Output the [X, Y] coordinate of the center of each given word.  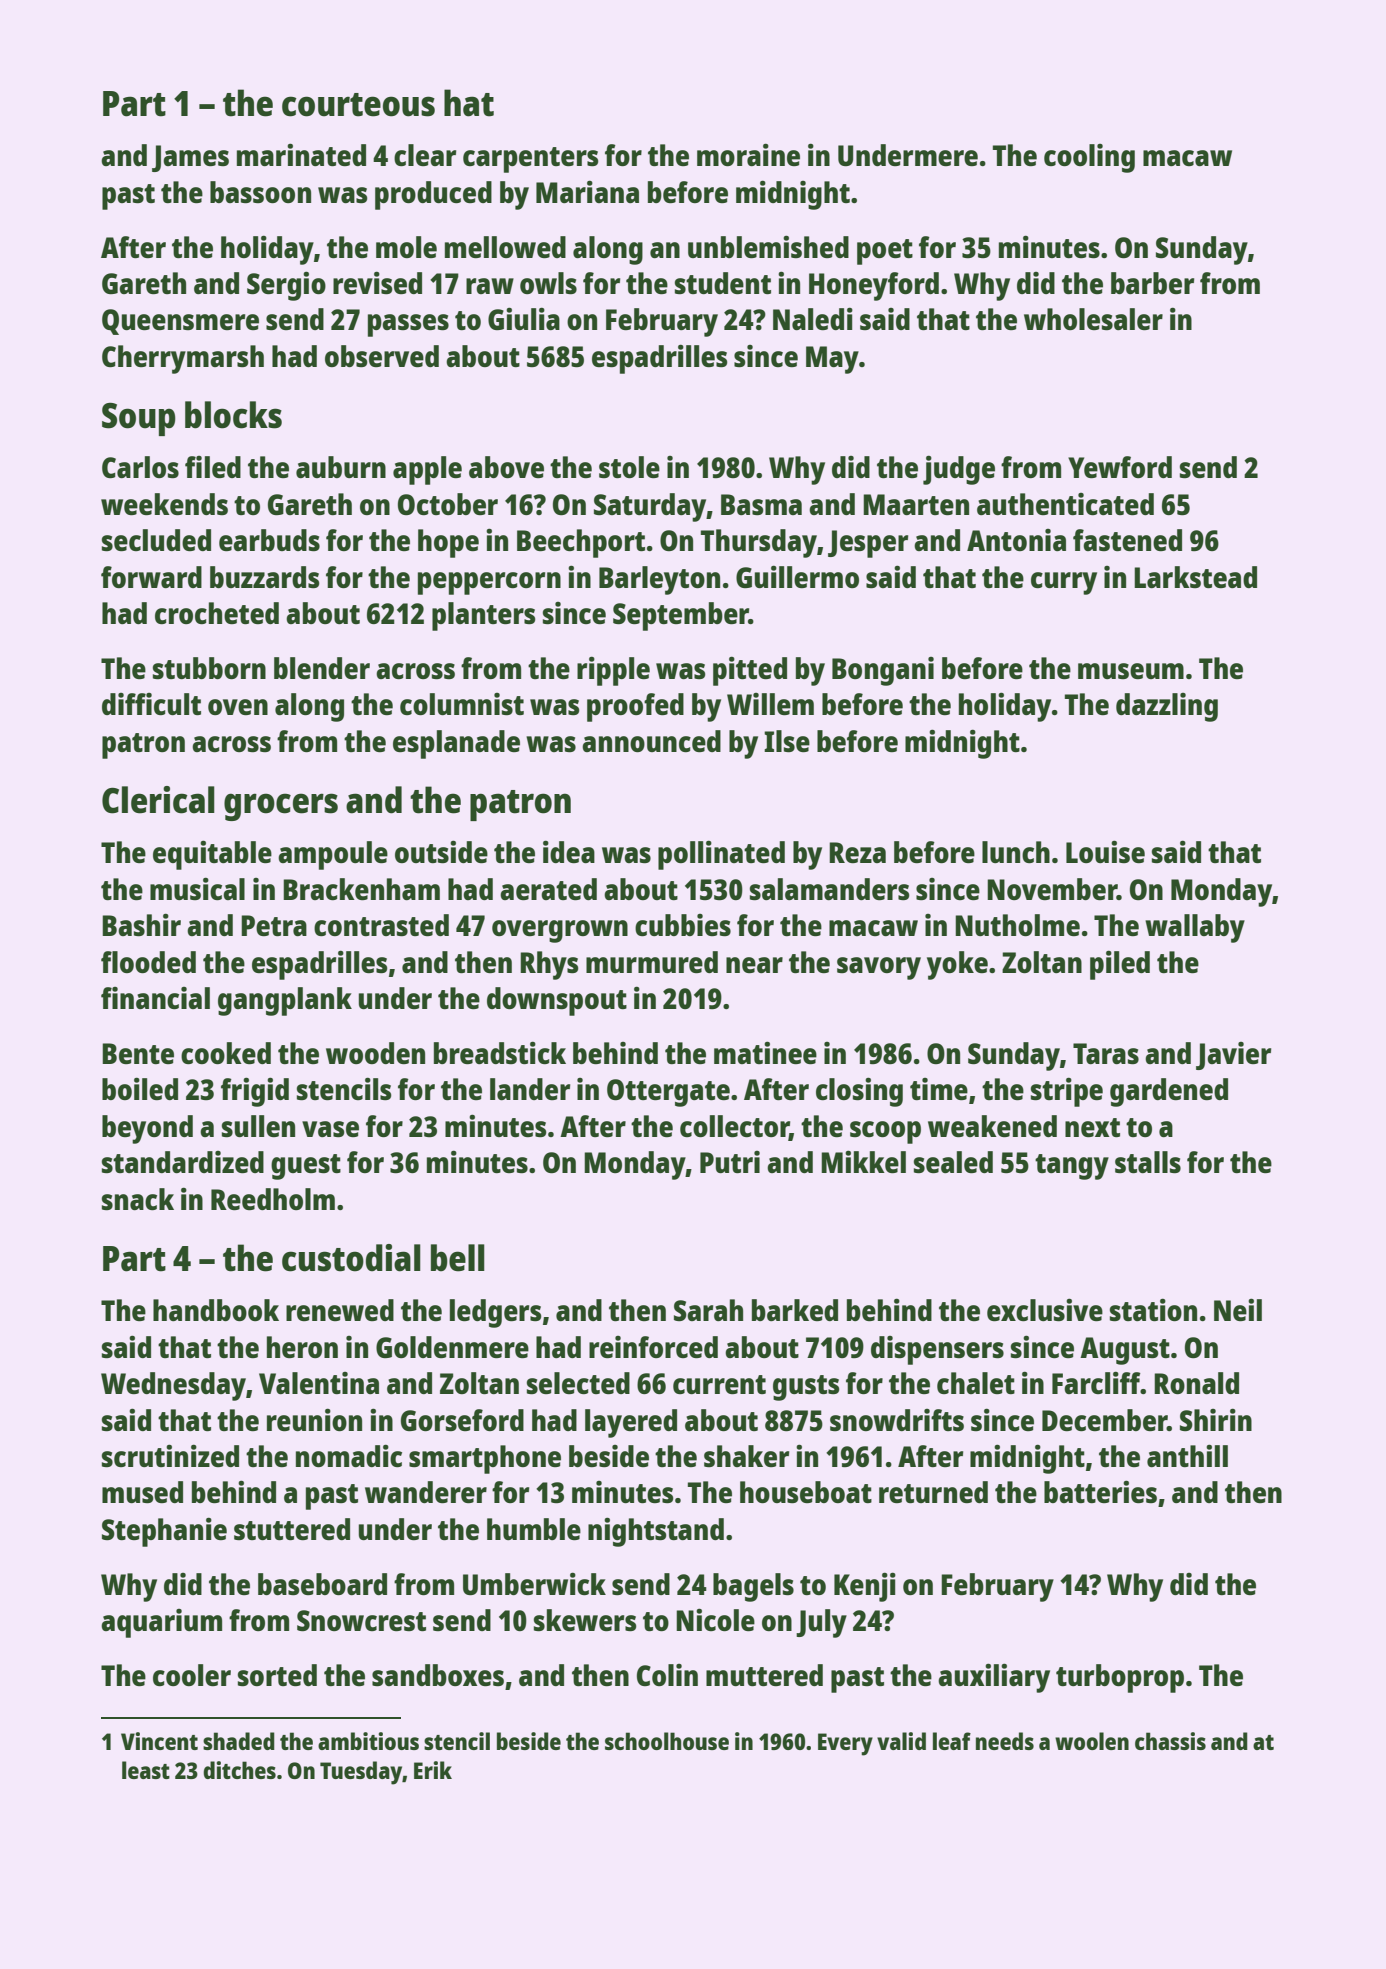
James [190, 158]
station [1153, 1309]
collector [734, 1127]
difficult [151, 704]
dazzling [1167, 707]
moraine [748, 154]
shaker [746, 1456]
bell [458, 1258]
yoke [957, 965]
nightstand [656, 1532]
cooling [1089, 158]
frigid [255, 1092]
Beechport [581, 543]
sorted [277, 1675]
